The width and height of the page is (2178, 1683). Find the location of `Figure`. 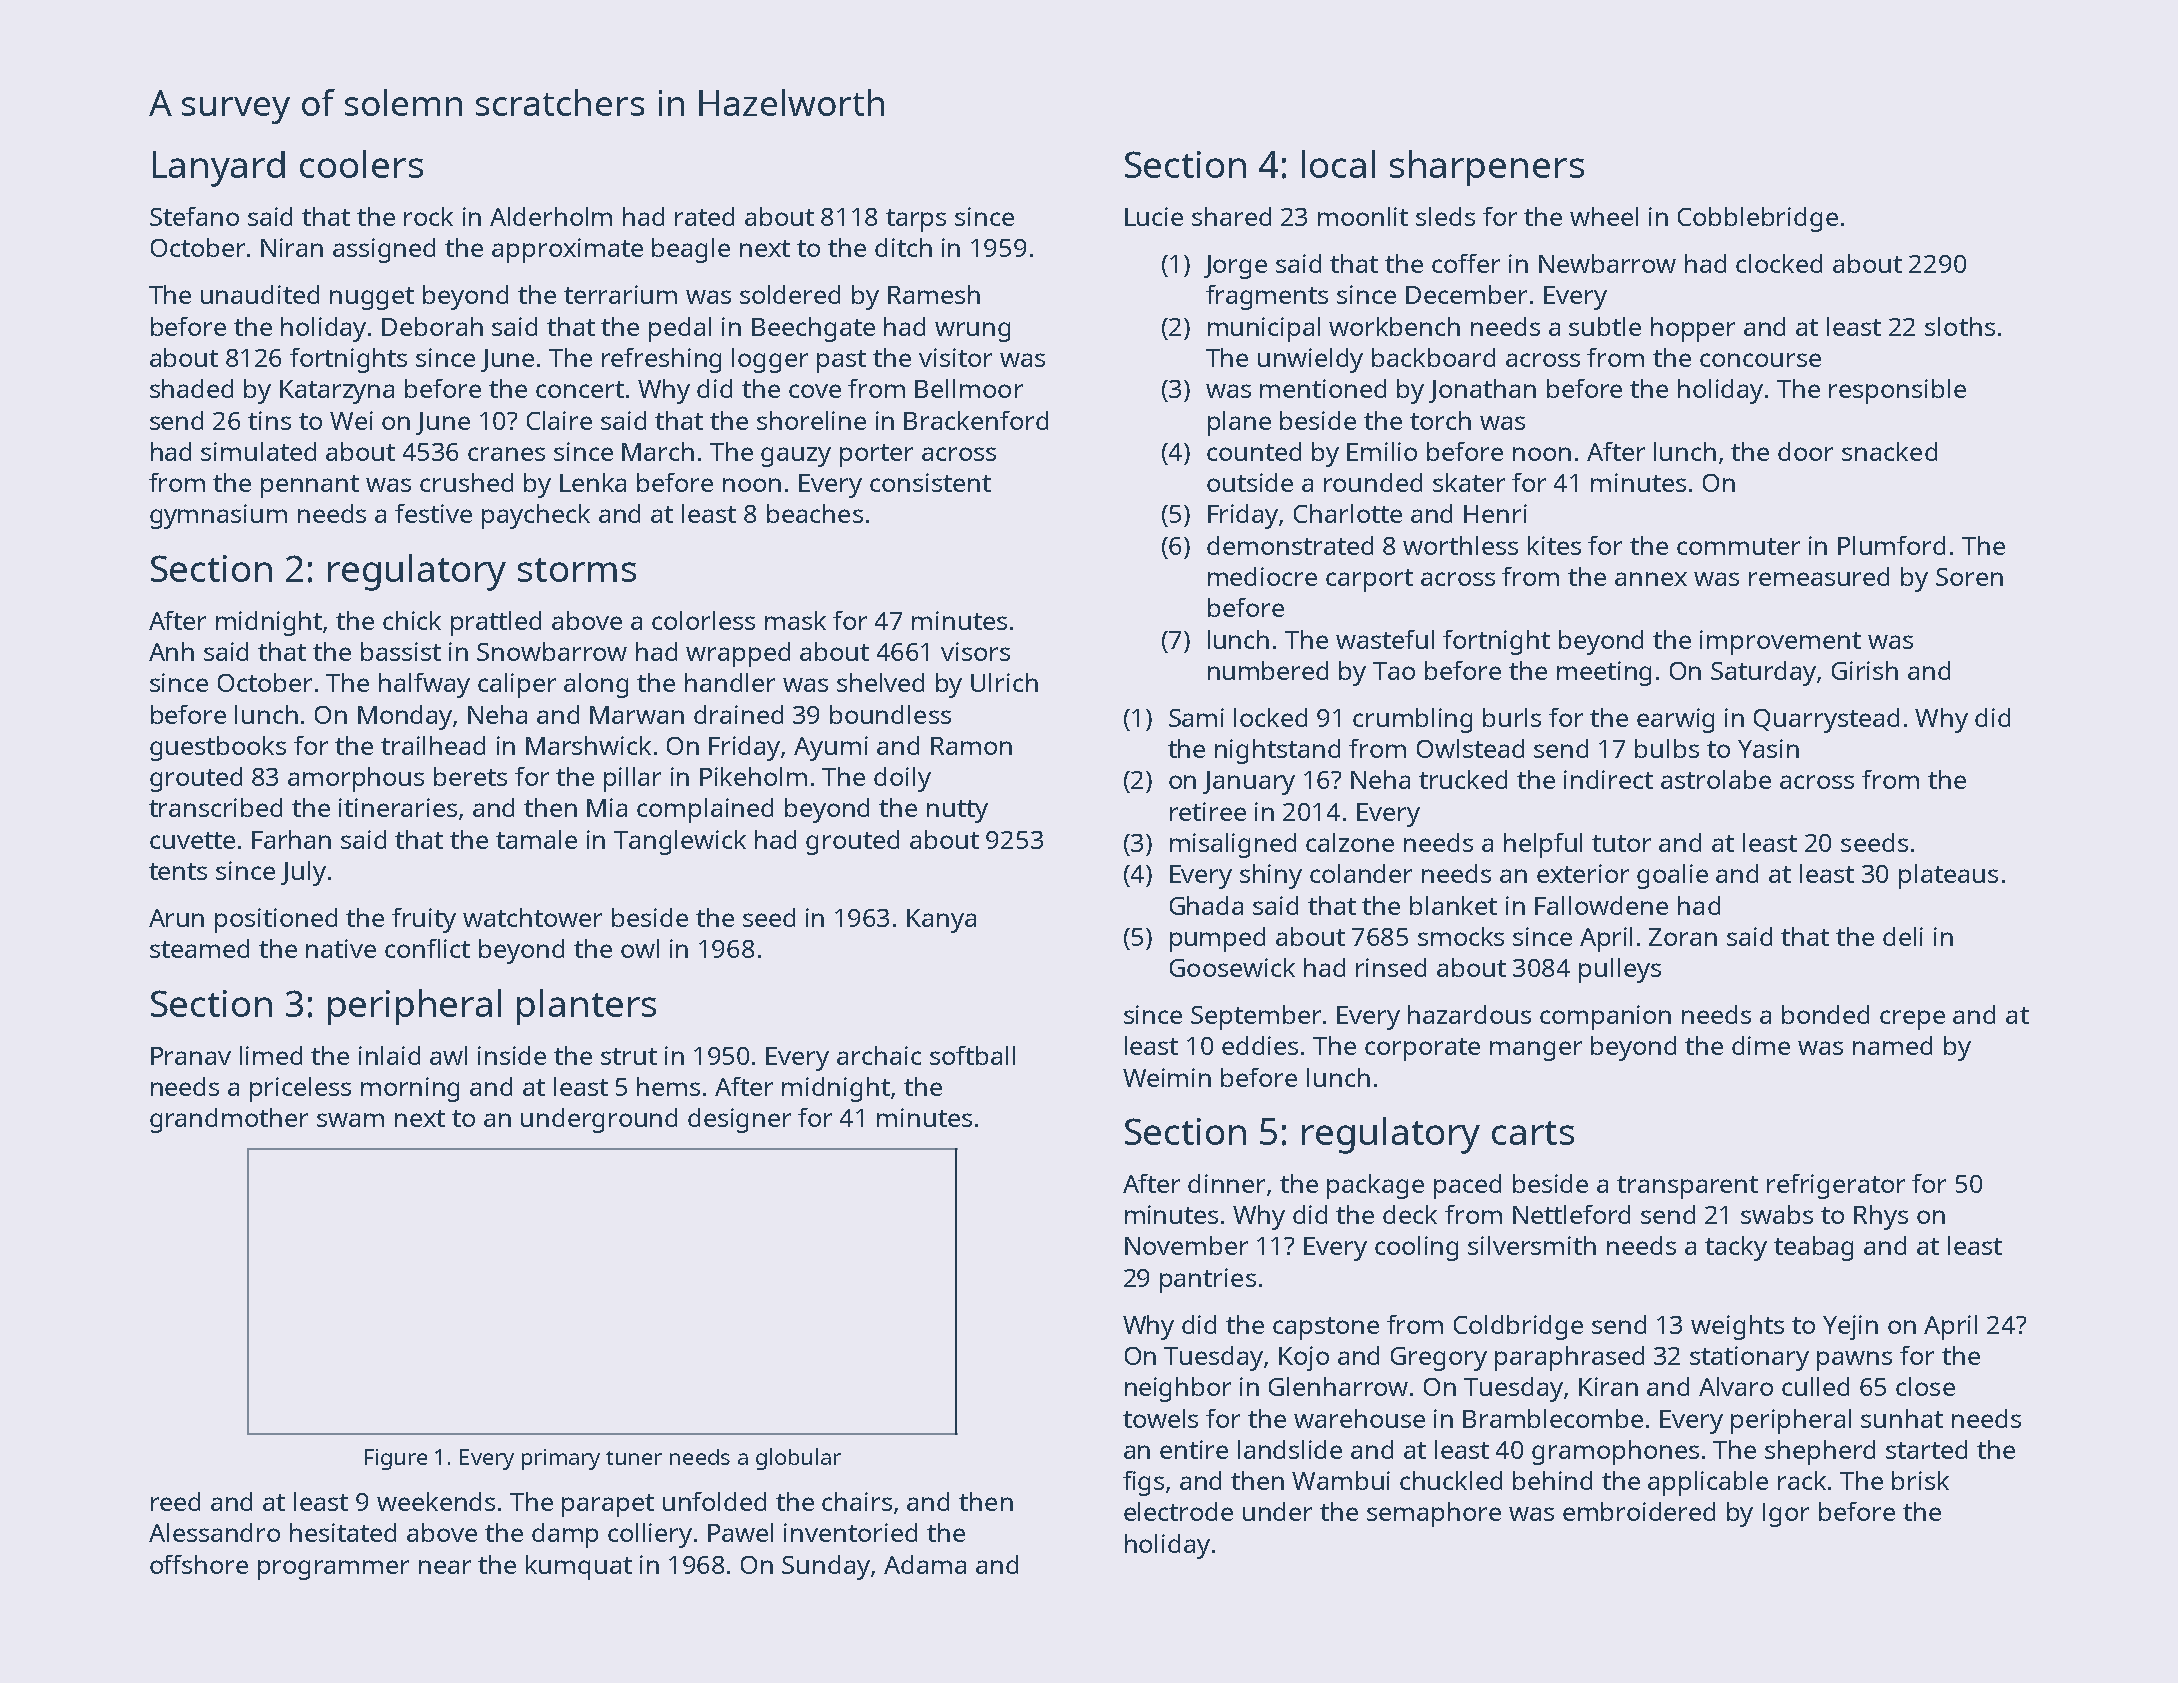

Figure is located at coordinates (396, 1459).
